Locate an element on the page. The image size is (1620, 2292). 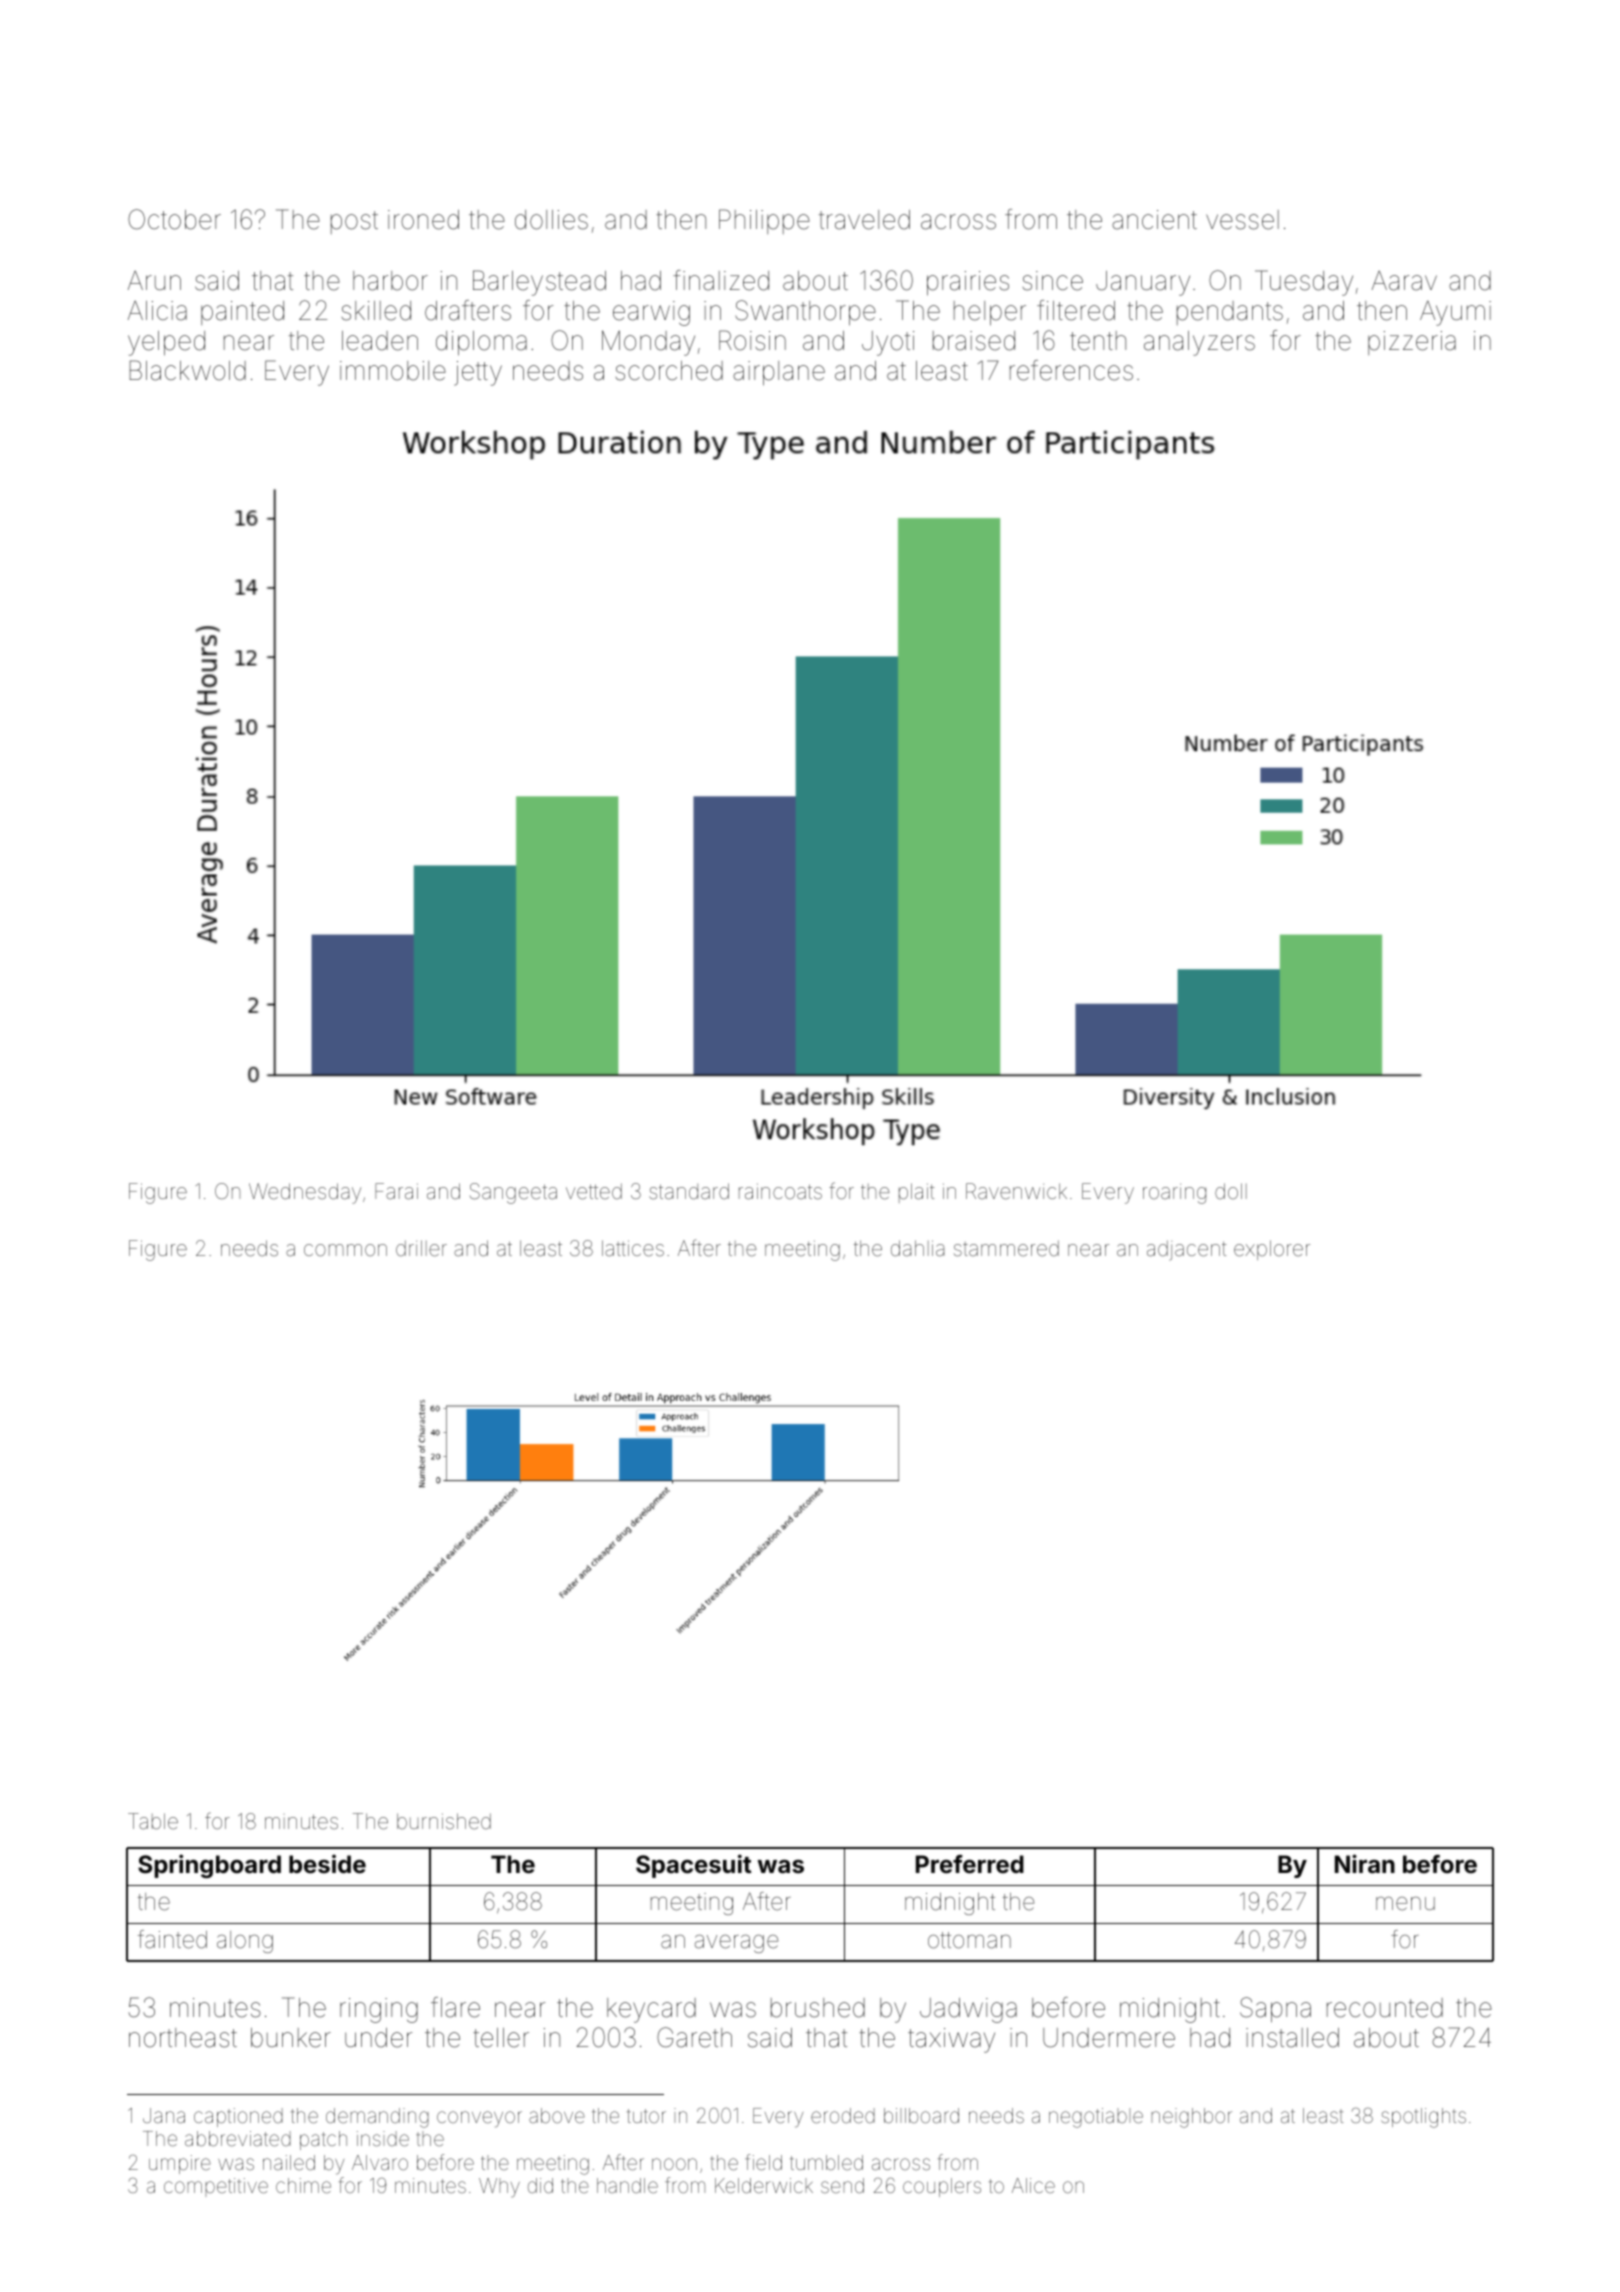
Ravenwick is located at coordinates (1016, 1191).
